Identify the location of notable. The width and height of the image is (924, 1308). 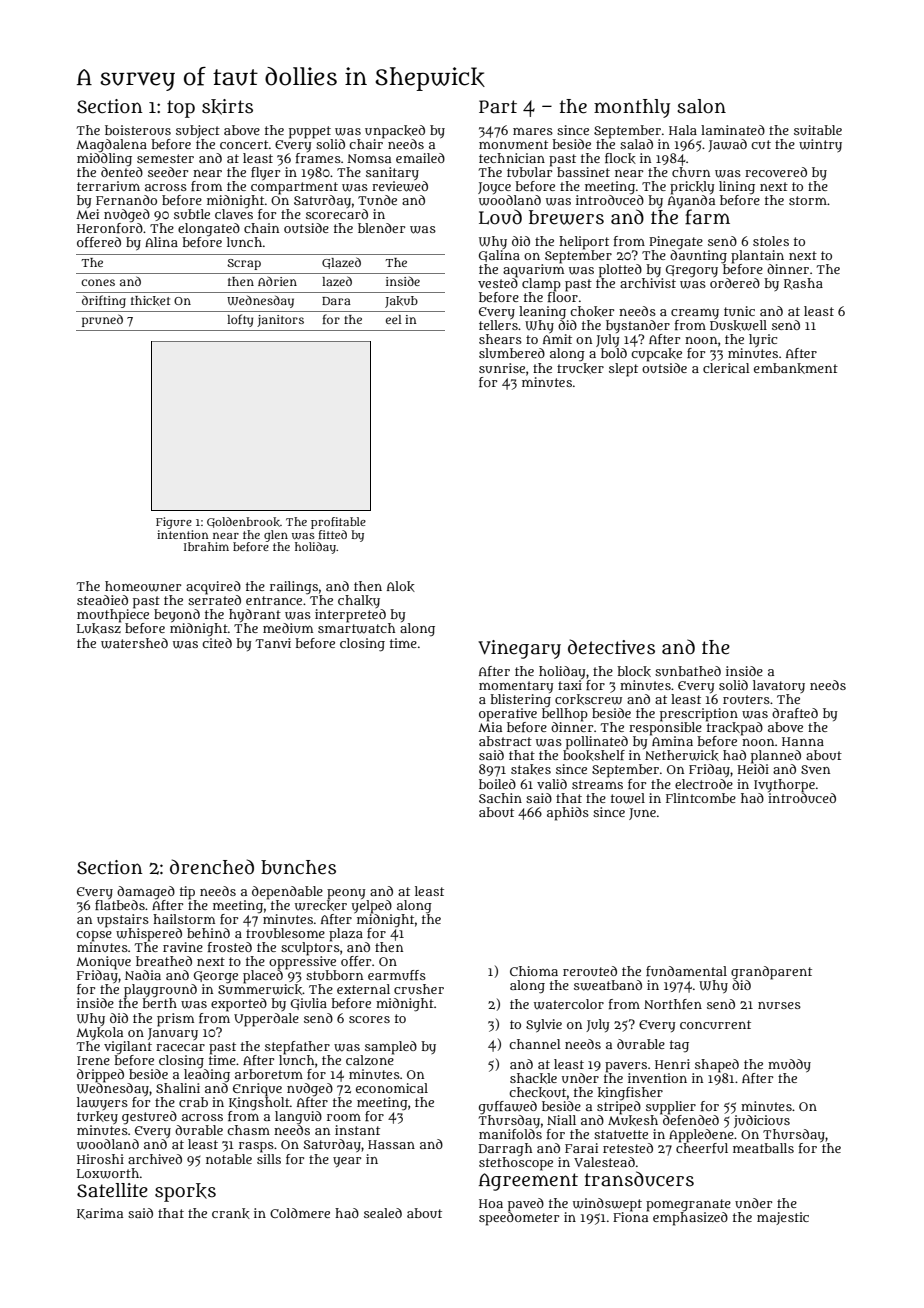
(229, 1159).
